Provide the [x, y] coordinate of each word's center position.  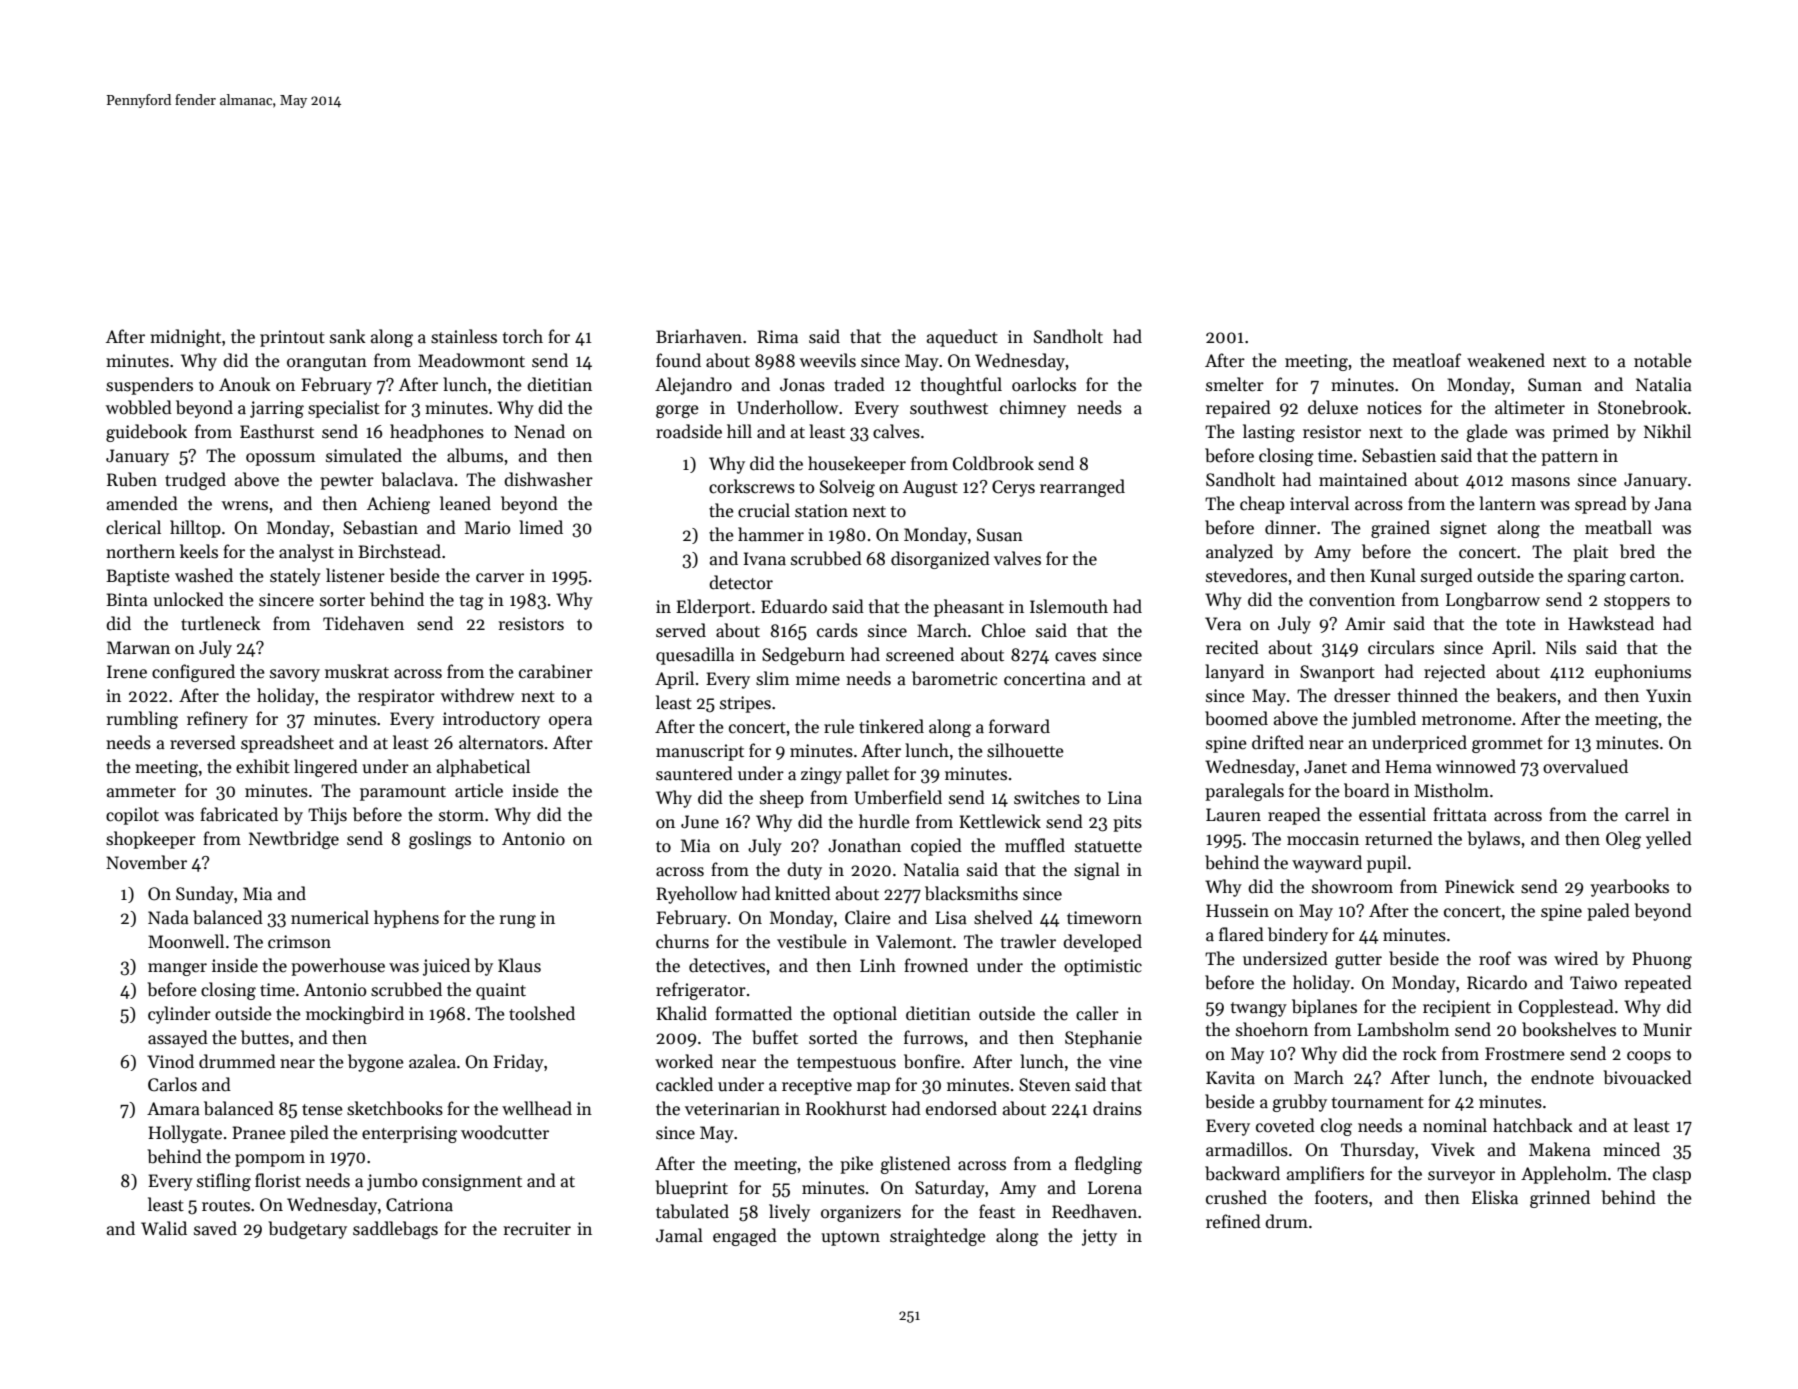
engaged [745, 1237]
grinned [1560, 1199]
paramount [403, 793]
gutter [1358, 961]
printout [292, 338]
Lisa [951, 918]
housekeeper [857, 465]
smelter [1235, 384]
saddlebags [395, 1230]
